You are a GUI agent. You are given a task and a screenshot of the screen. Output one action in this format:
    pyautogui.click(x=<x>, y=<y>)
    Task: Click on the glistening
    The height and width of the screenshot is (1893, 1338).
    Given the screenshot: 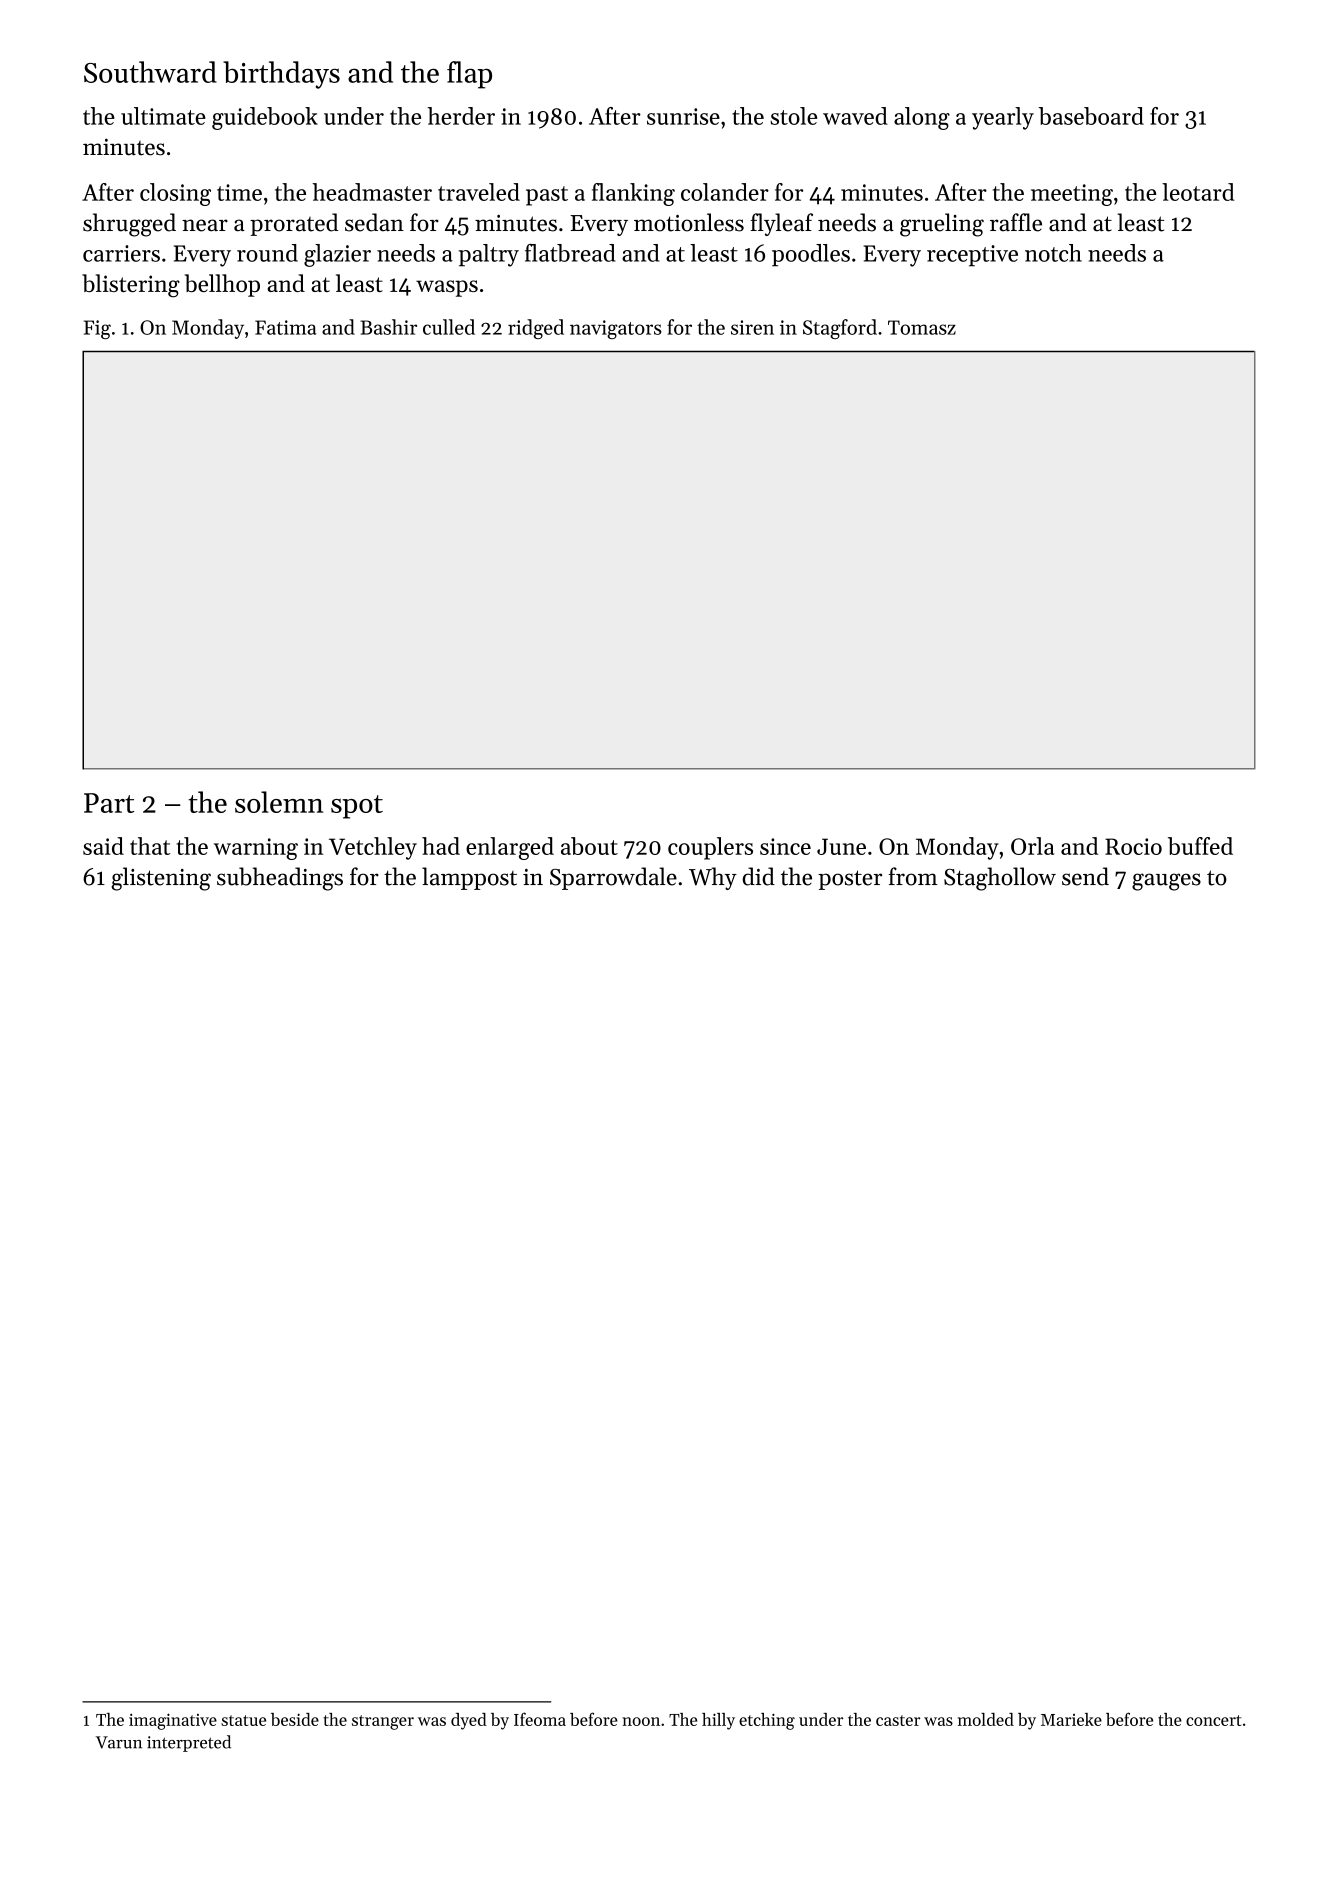 What is the action you would take?
    pyautogui.click(x=161, y=879)
